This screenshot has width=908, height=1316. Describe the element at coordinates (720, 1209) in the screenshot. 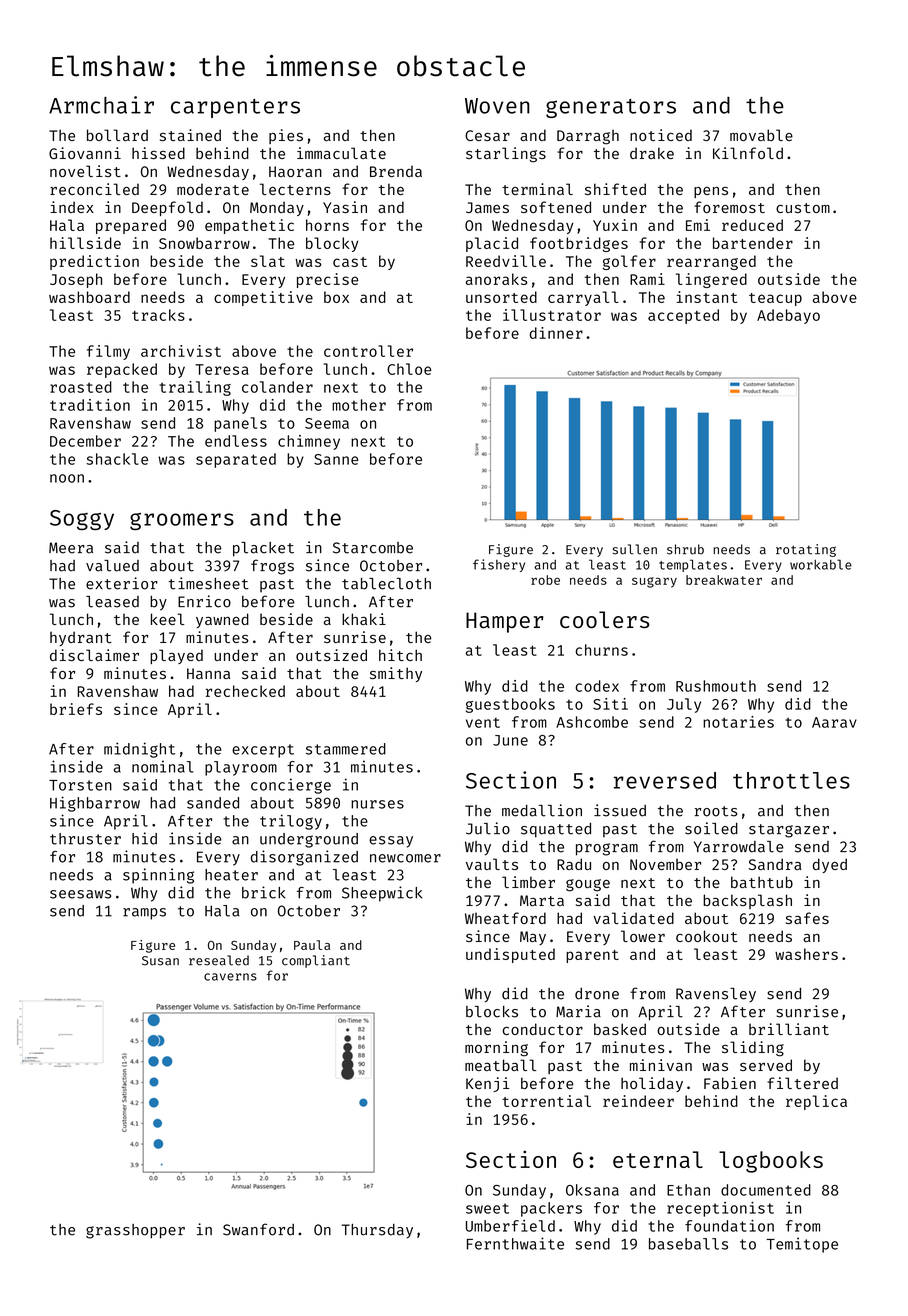

I see `receptionist` at that location.
